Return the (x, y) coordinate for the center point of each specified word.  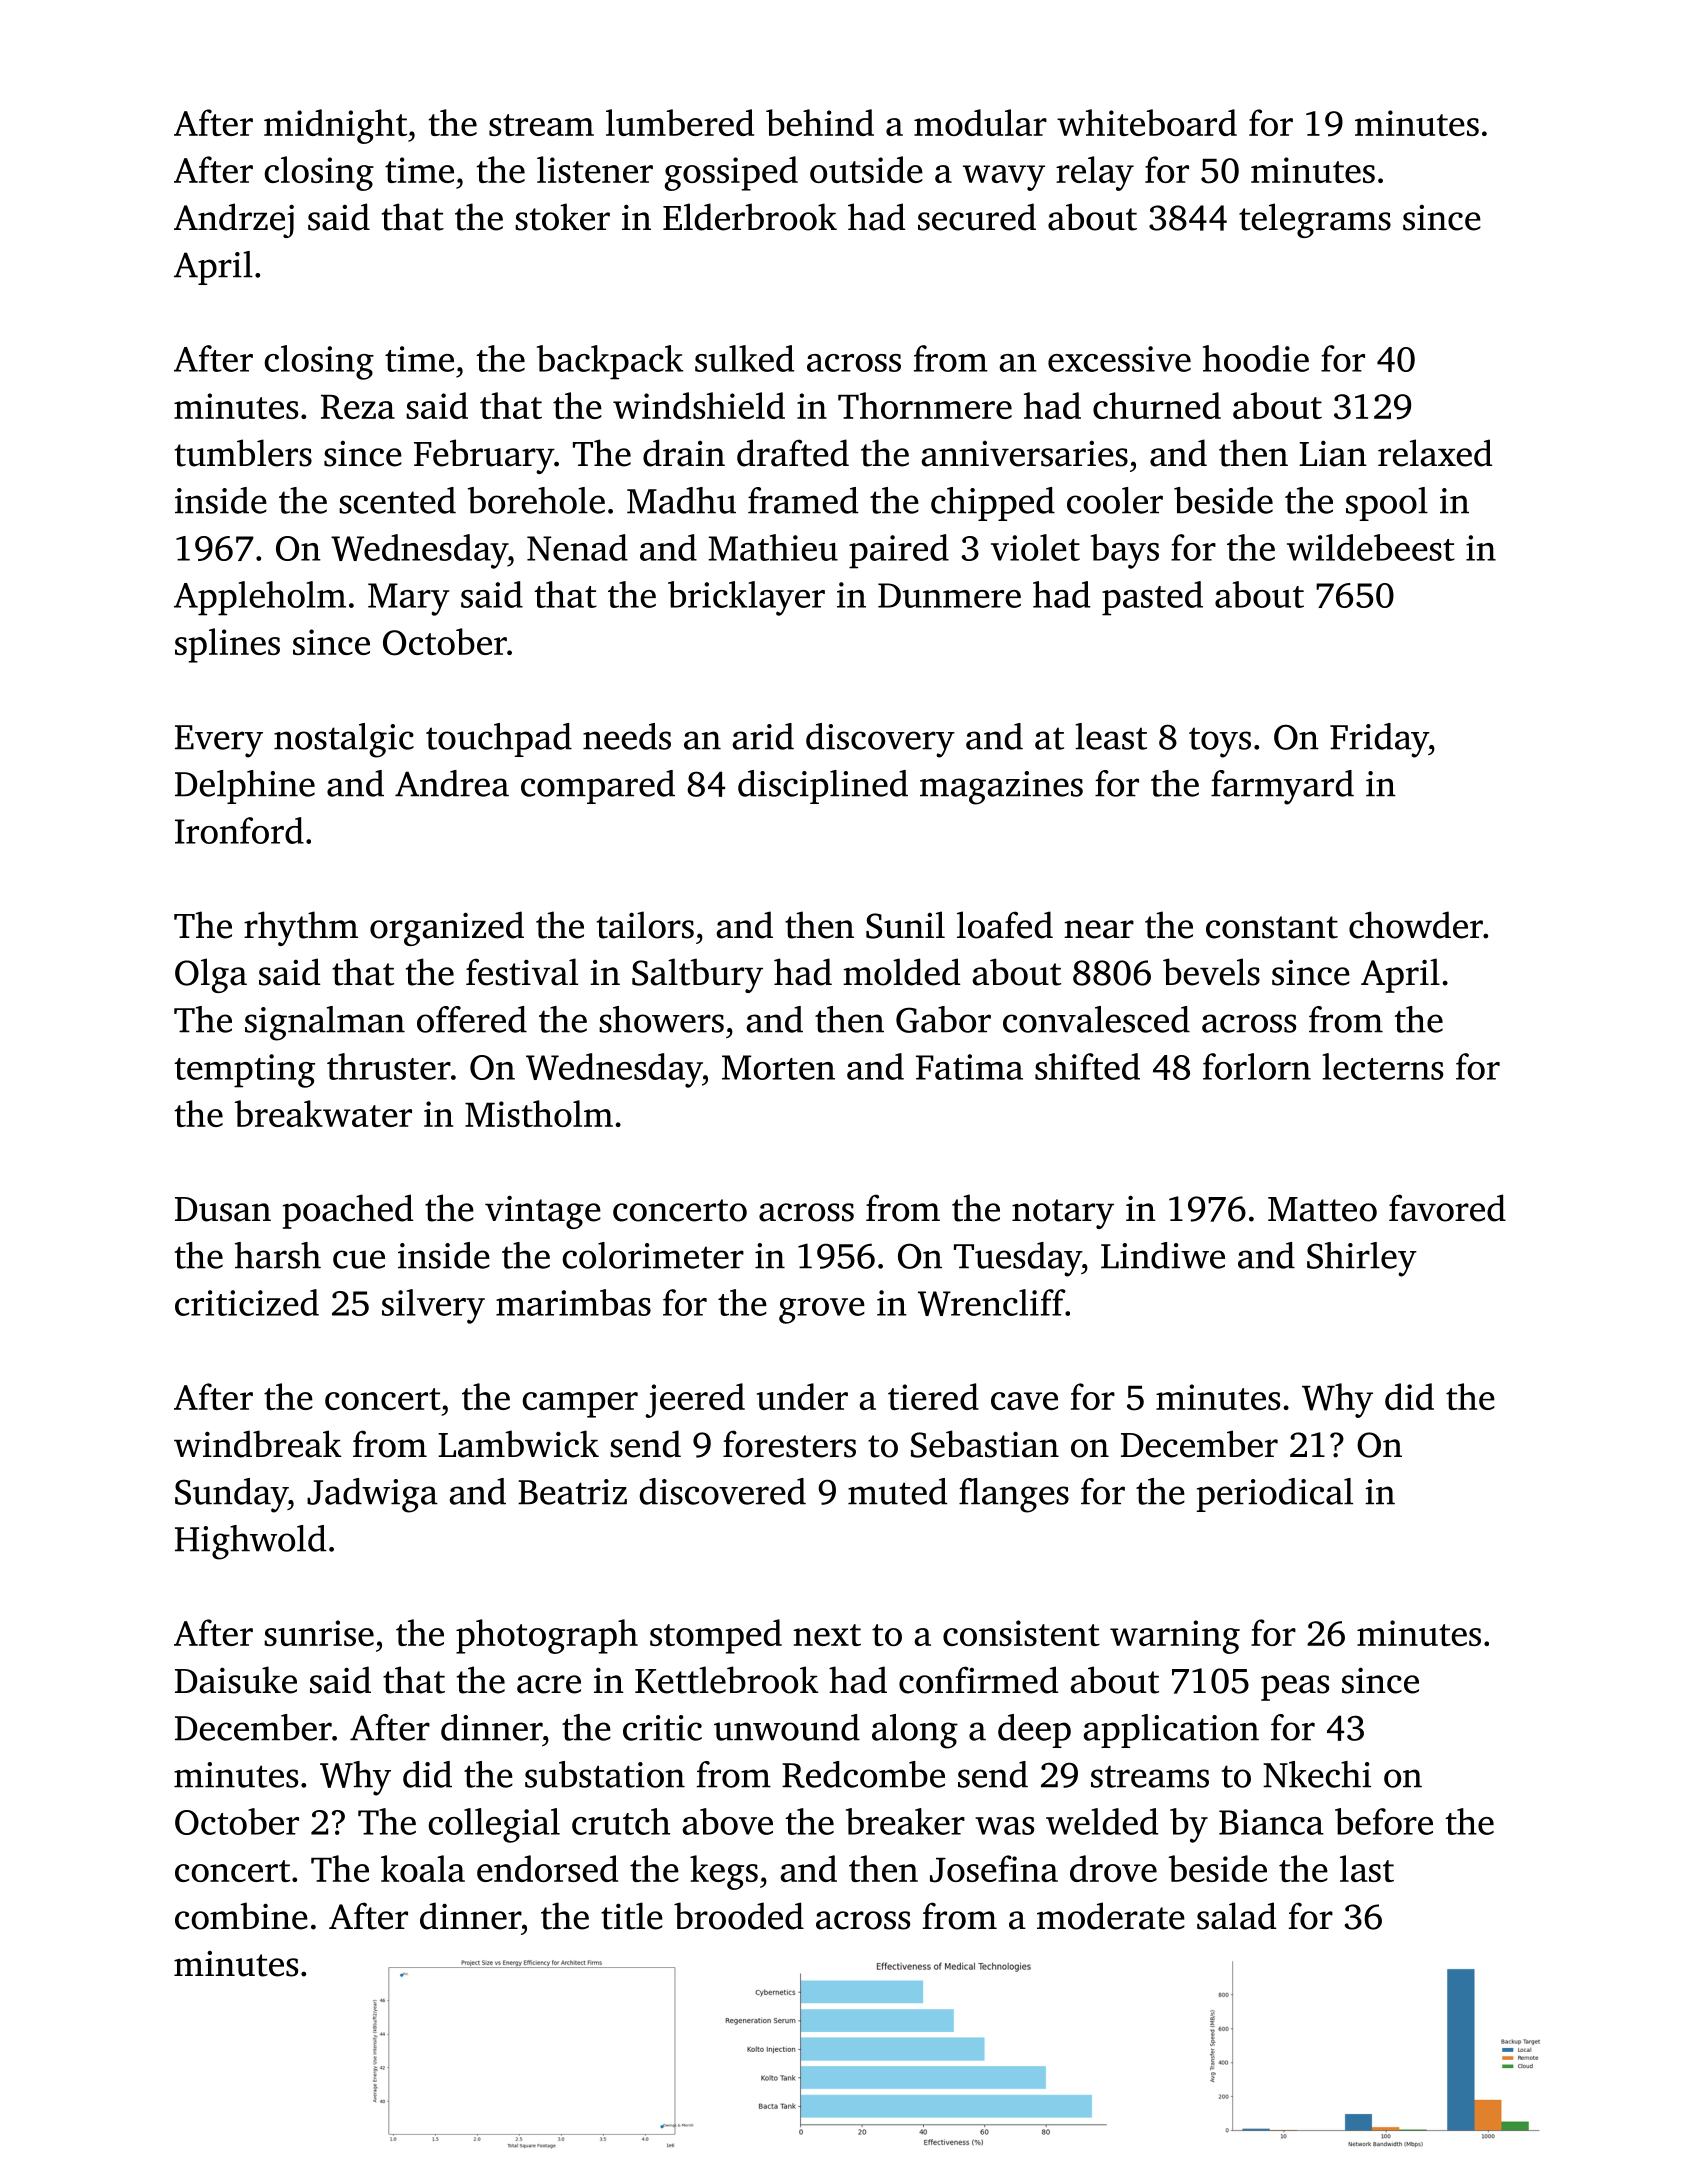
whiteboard (1147, 122)
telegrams (1315, 220)
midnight (335, 126)
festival (522, 972)
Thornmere (925, 405)
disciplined (823, 787)
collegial (494, 1825)
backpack (610, 362)
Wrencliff (991, 1302)
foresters (789, 1444)
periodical (1274, 1495)
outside (866, 169)
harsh (278, 1255)
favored (1447, 1208)
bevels (1211, 972)
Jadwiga (372, 1495)
